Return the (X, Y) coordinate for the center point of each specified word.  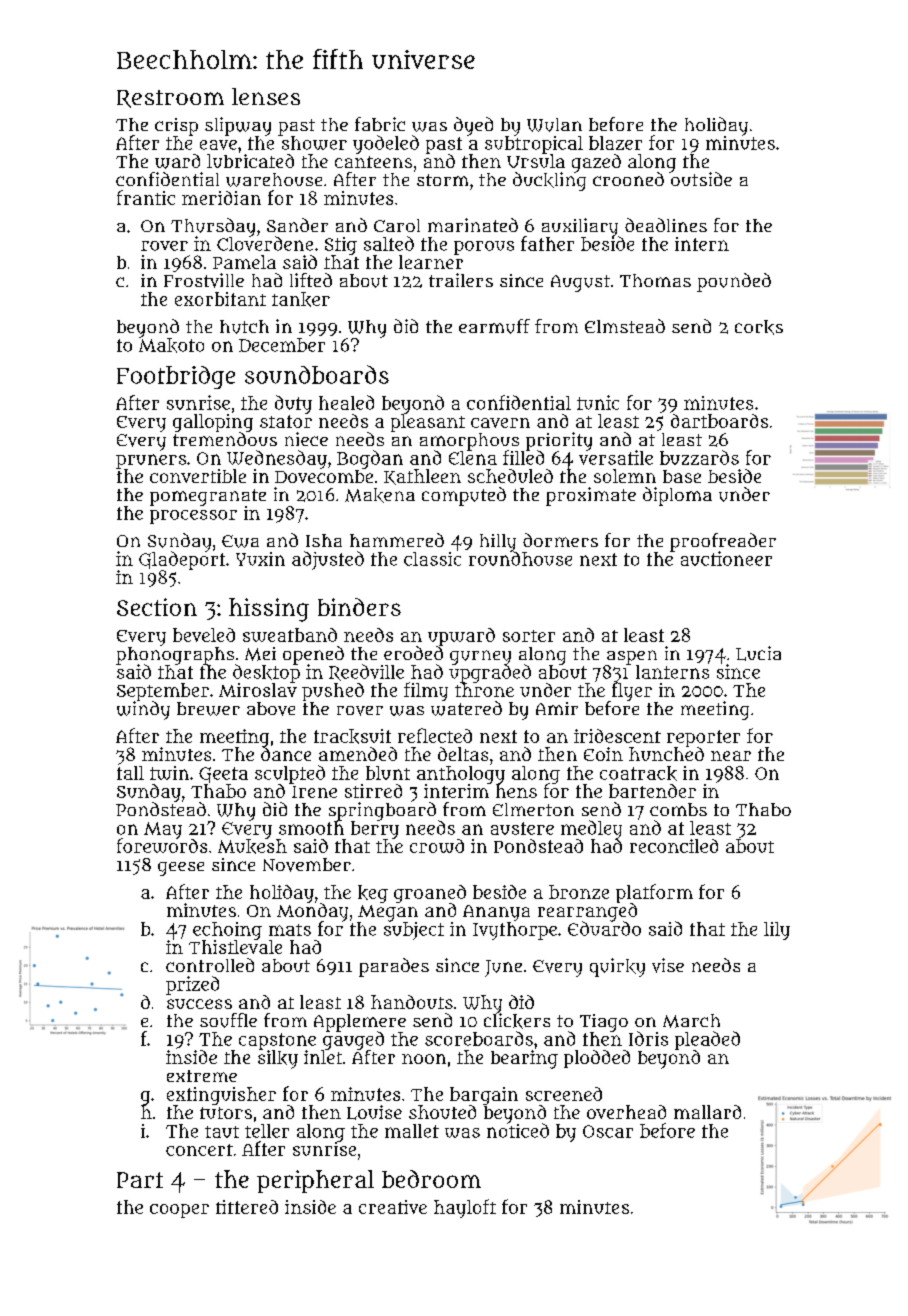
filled (523, 457)
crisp (176, 127)
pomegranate (208, 497)
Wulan (554, 125)
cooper (179, 1211)
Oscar (608, 1131)
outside (700, 179)
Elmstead (625, 326)
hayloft (465, 1208)
